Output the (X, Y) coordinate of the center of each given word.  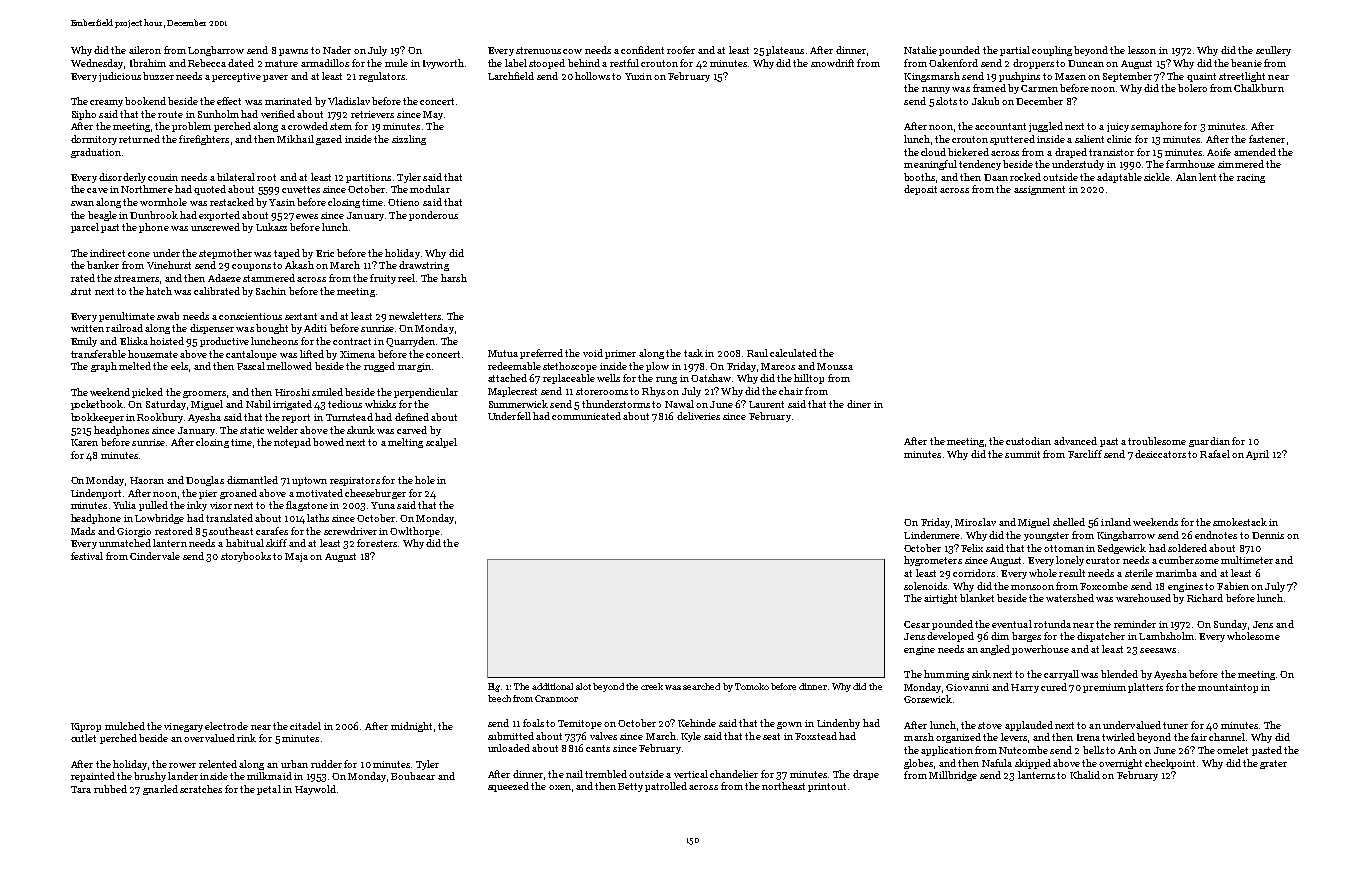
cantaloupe (251, 355)
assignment (1039, 190)
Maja (296, 557)
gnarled (160, 790)
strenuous (538, 50)
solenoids (925, 586)
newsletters (415, 316)
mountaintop (1228, 688)
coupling (1052, 51)
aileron (145, 50)
